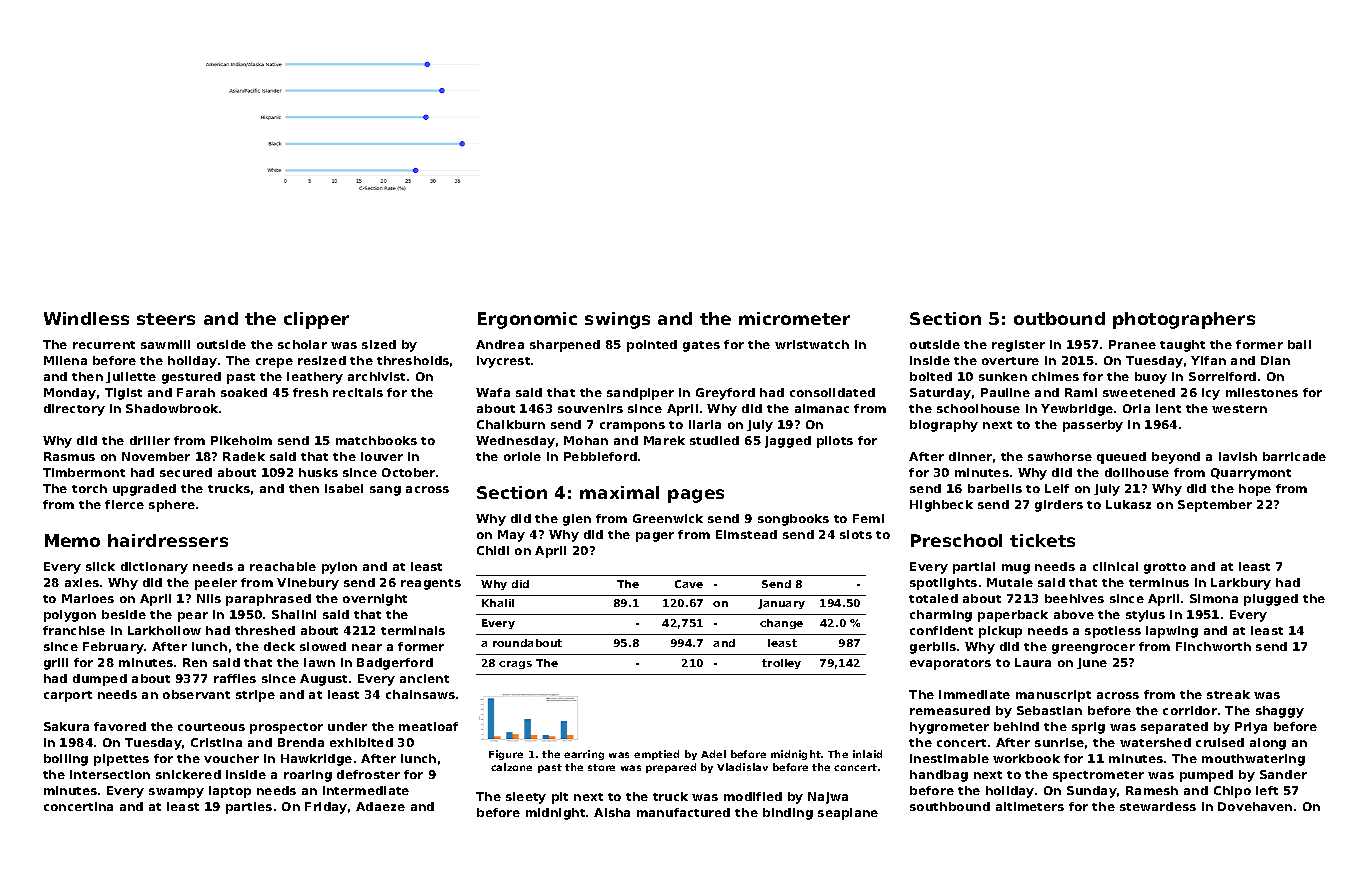  I want to click on outbound, so click(1059, 318).
